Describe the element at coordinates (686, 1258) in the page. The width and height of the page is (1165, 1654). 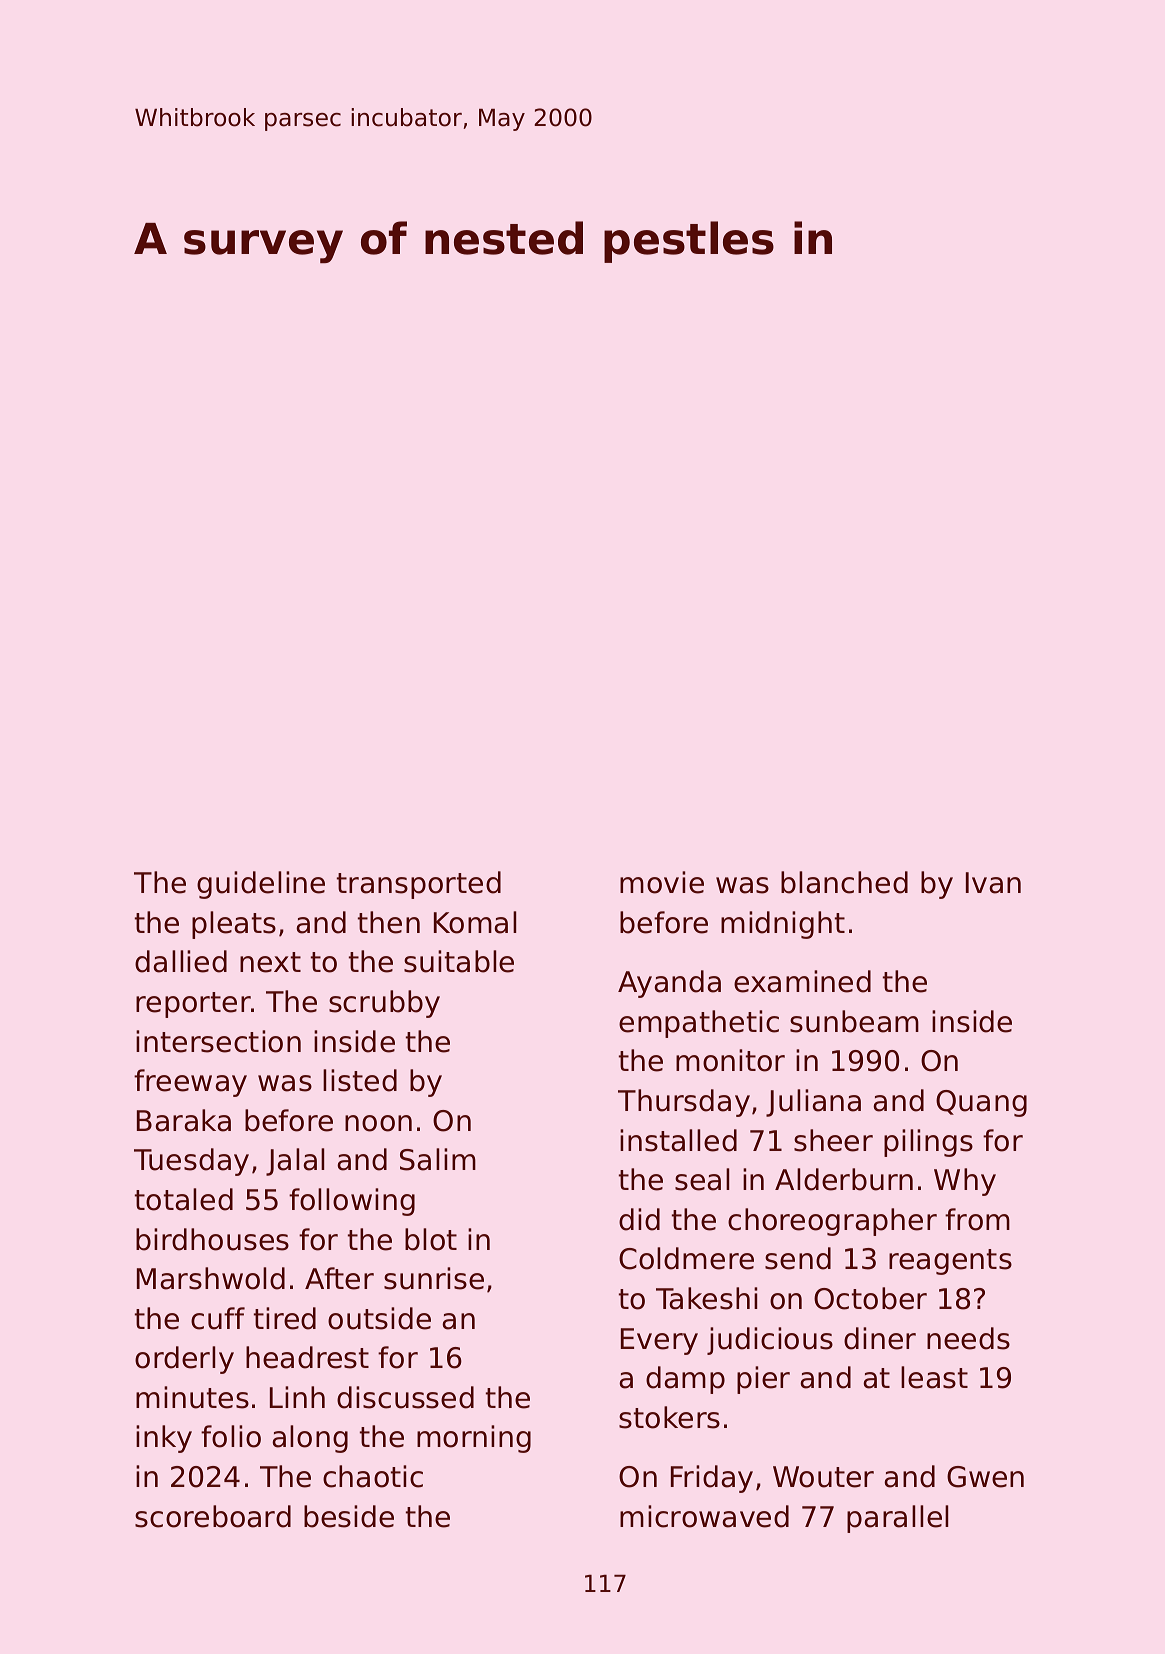
I see `Coldmere` at that location.
